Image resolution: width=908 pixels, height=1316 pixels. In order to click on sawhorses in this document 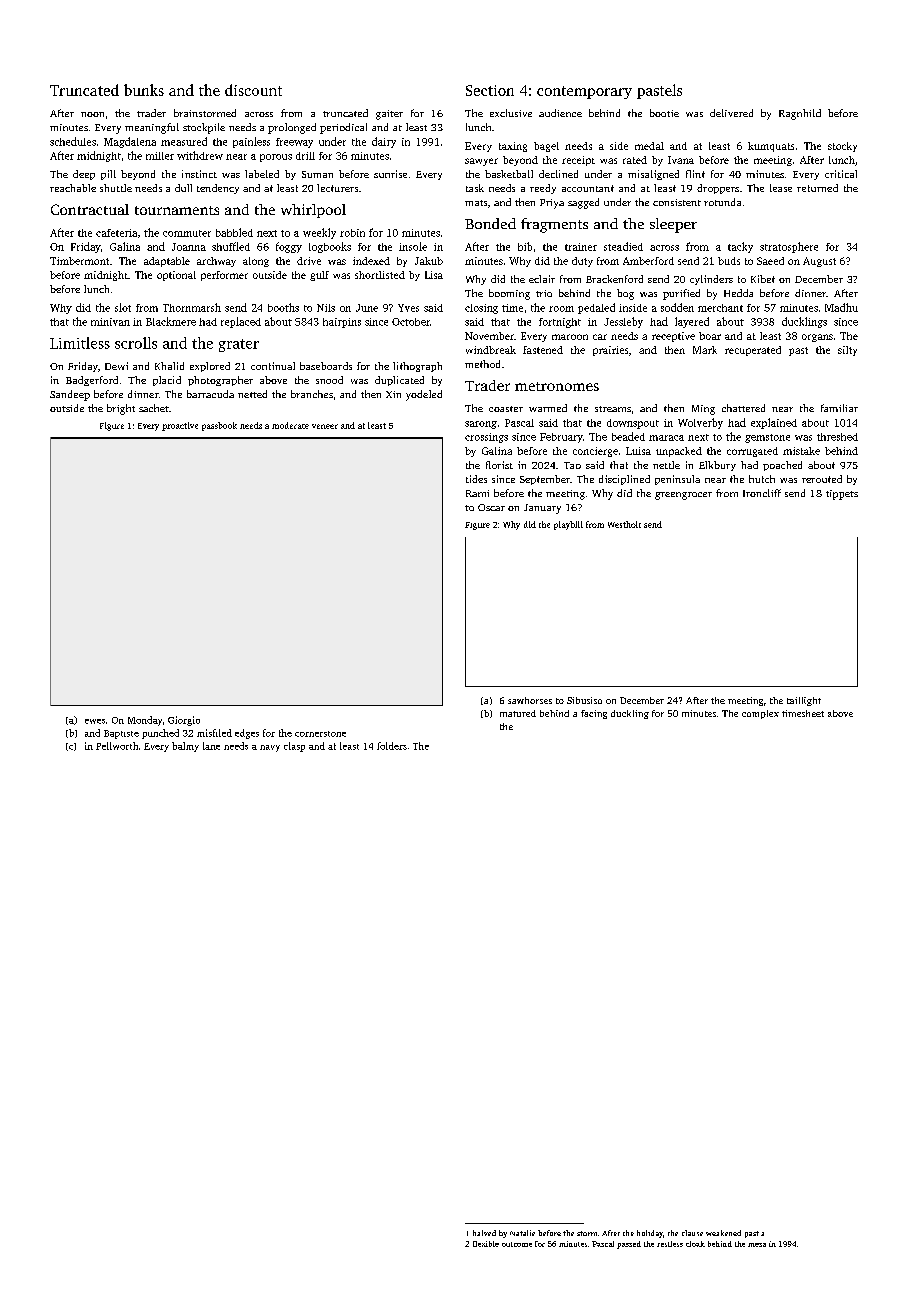, I will do `click(530, 700)`.
